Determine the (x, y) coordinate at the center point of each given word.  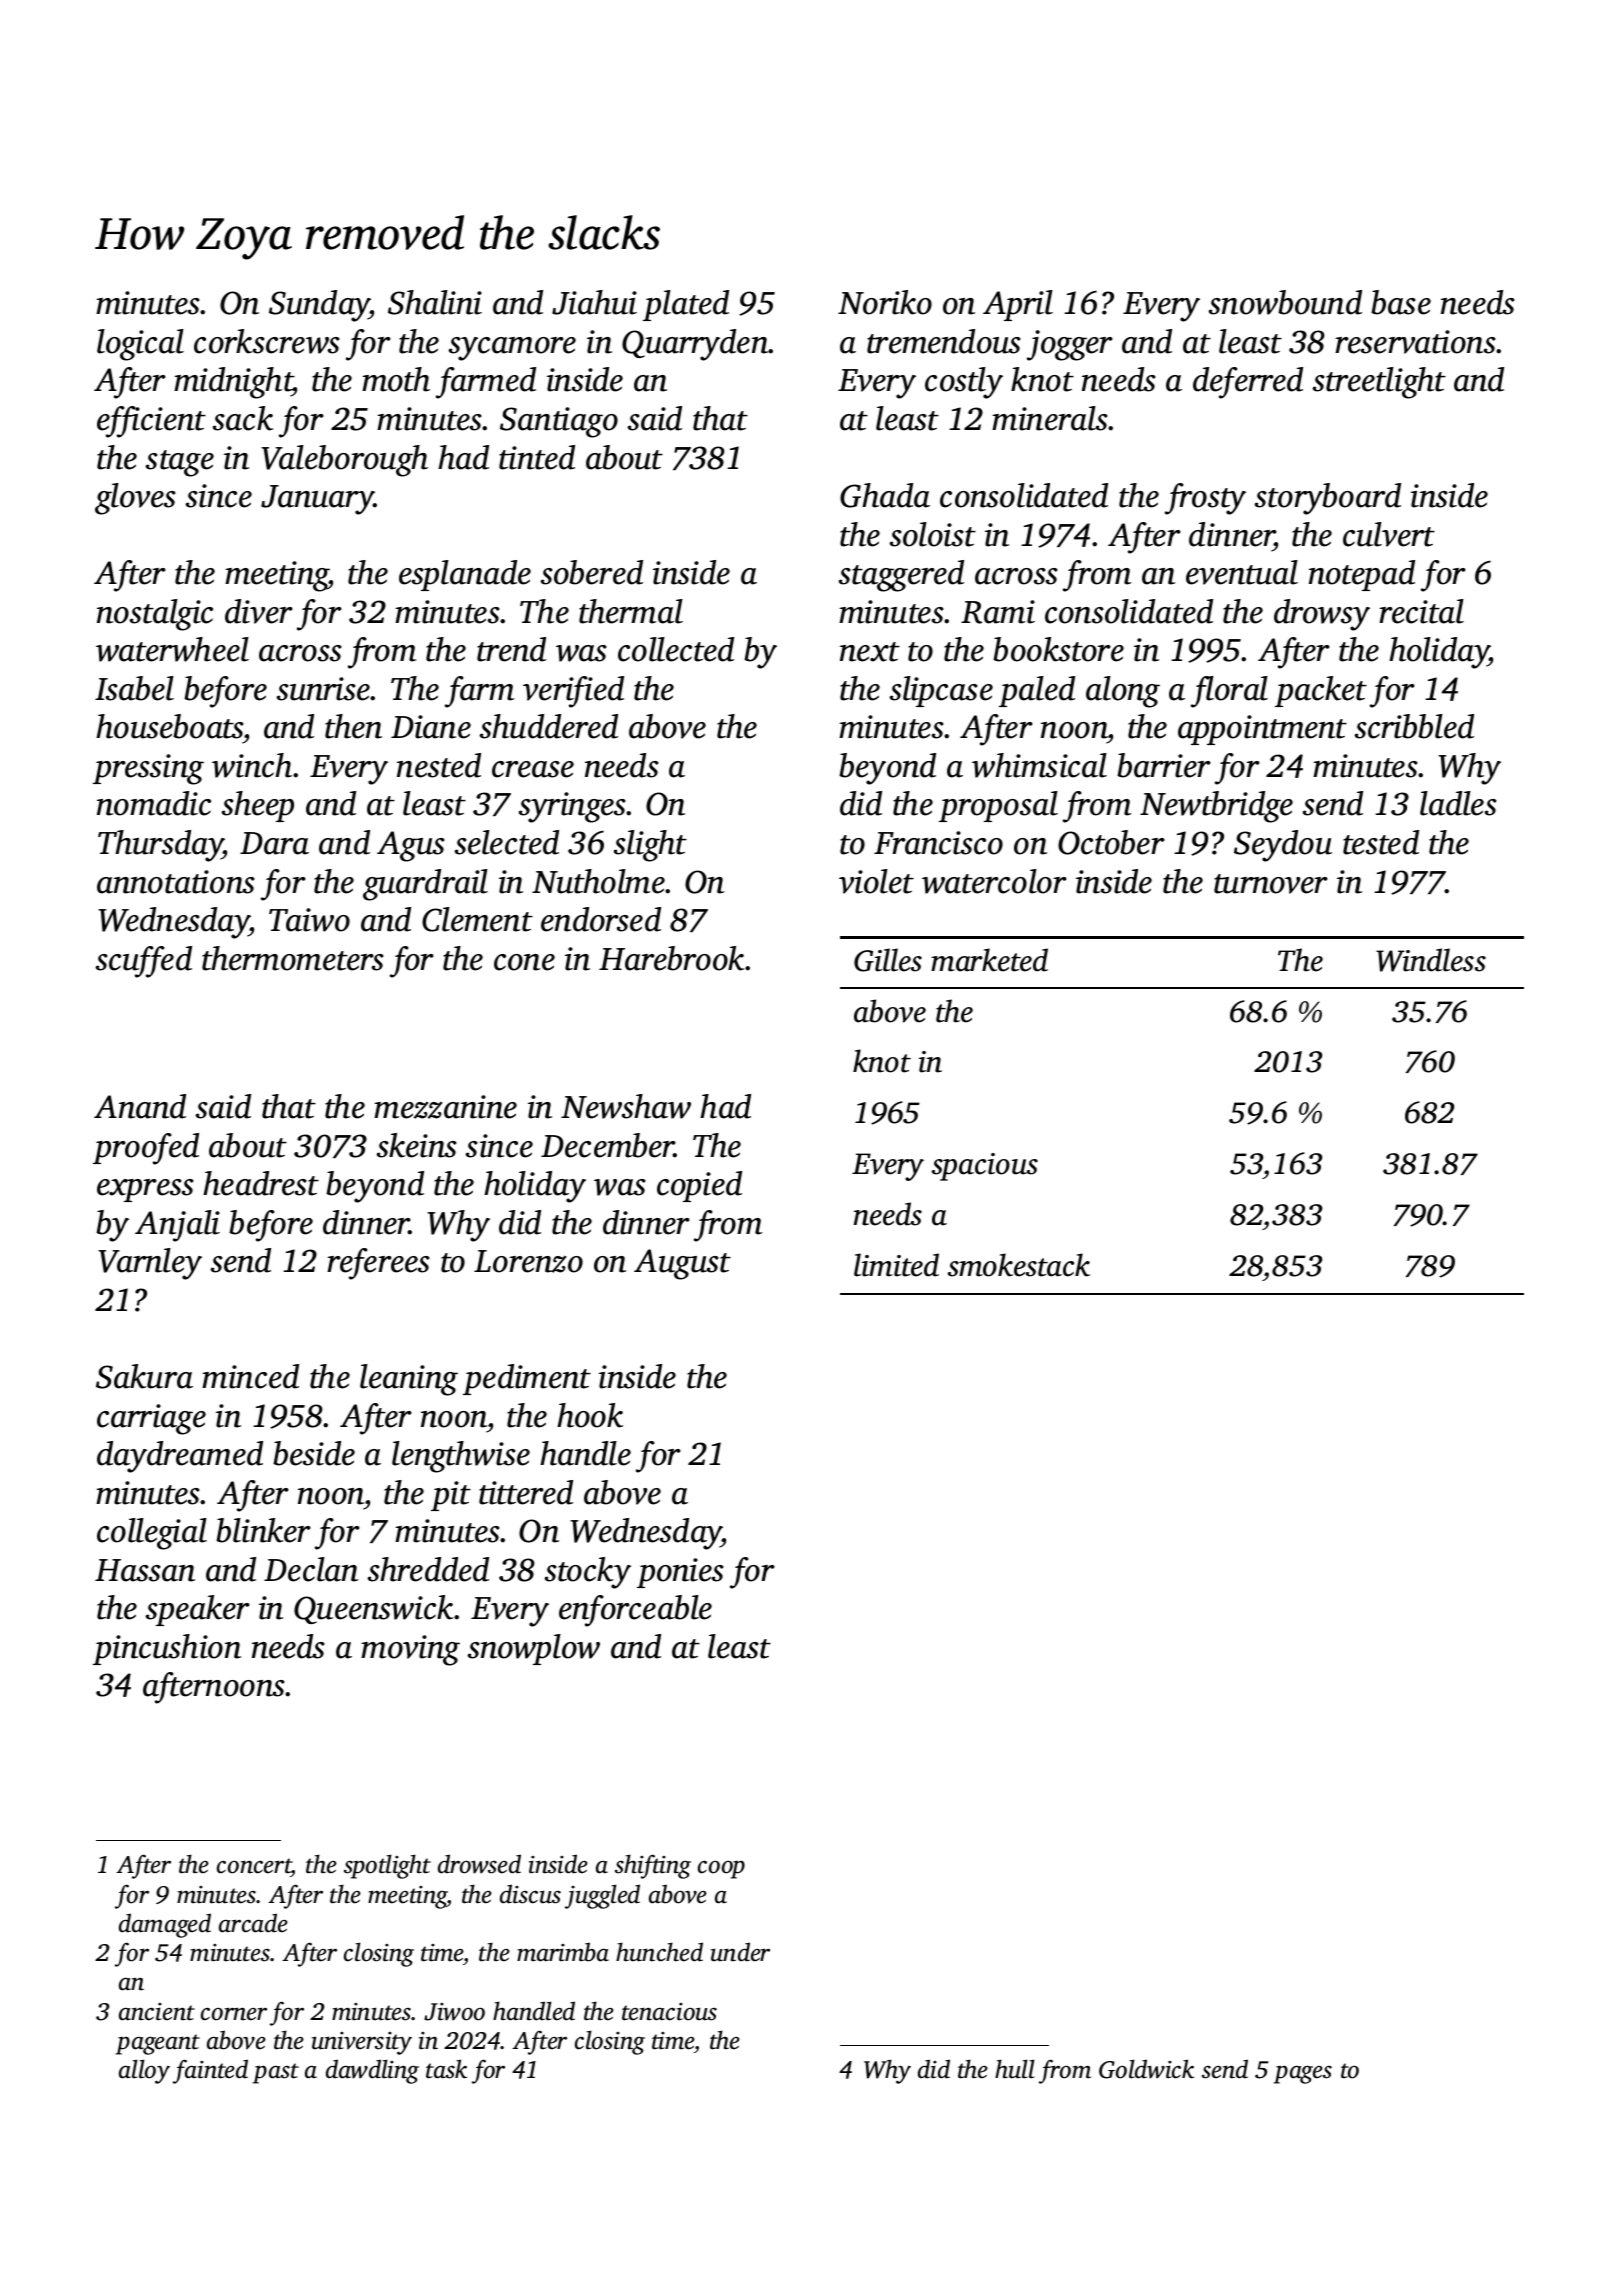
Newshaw (626, 1106)
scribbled (1414, 726)
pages (1303, 2074)
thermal (631, 611)
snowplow (534, 1649)
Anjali (177, 1226)
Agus (411, 846)
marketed (989, 960)
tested (1381, 842)
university (362, 2043)
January (317, 500)
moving (410, 1650)
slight (650, 846)
